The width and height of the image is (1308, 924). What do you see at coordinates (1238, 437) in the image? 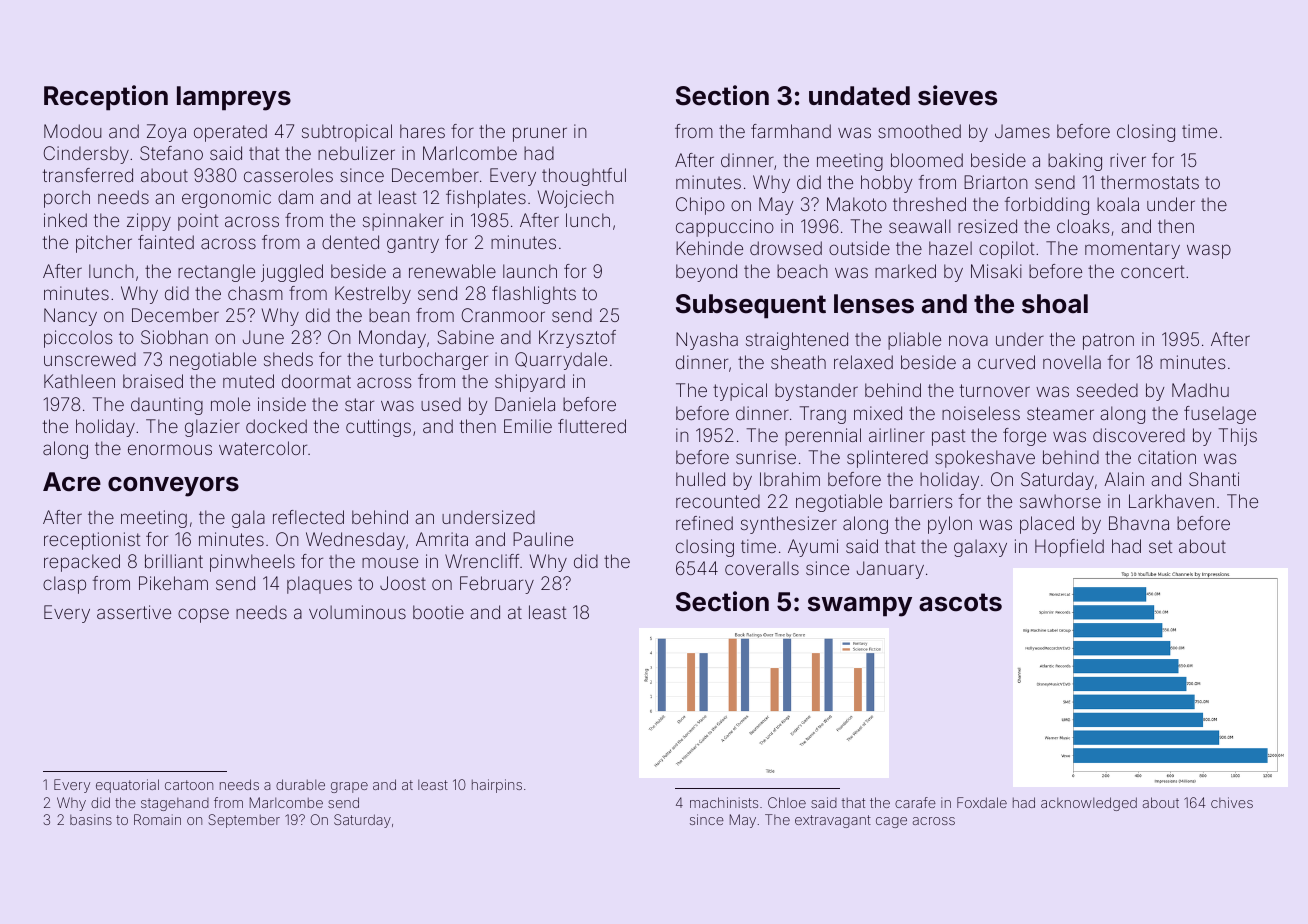
I see `Thijs` at bounding box center [1238, 437].
